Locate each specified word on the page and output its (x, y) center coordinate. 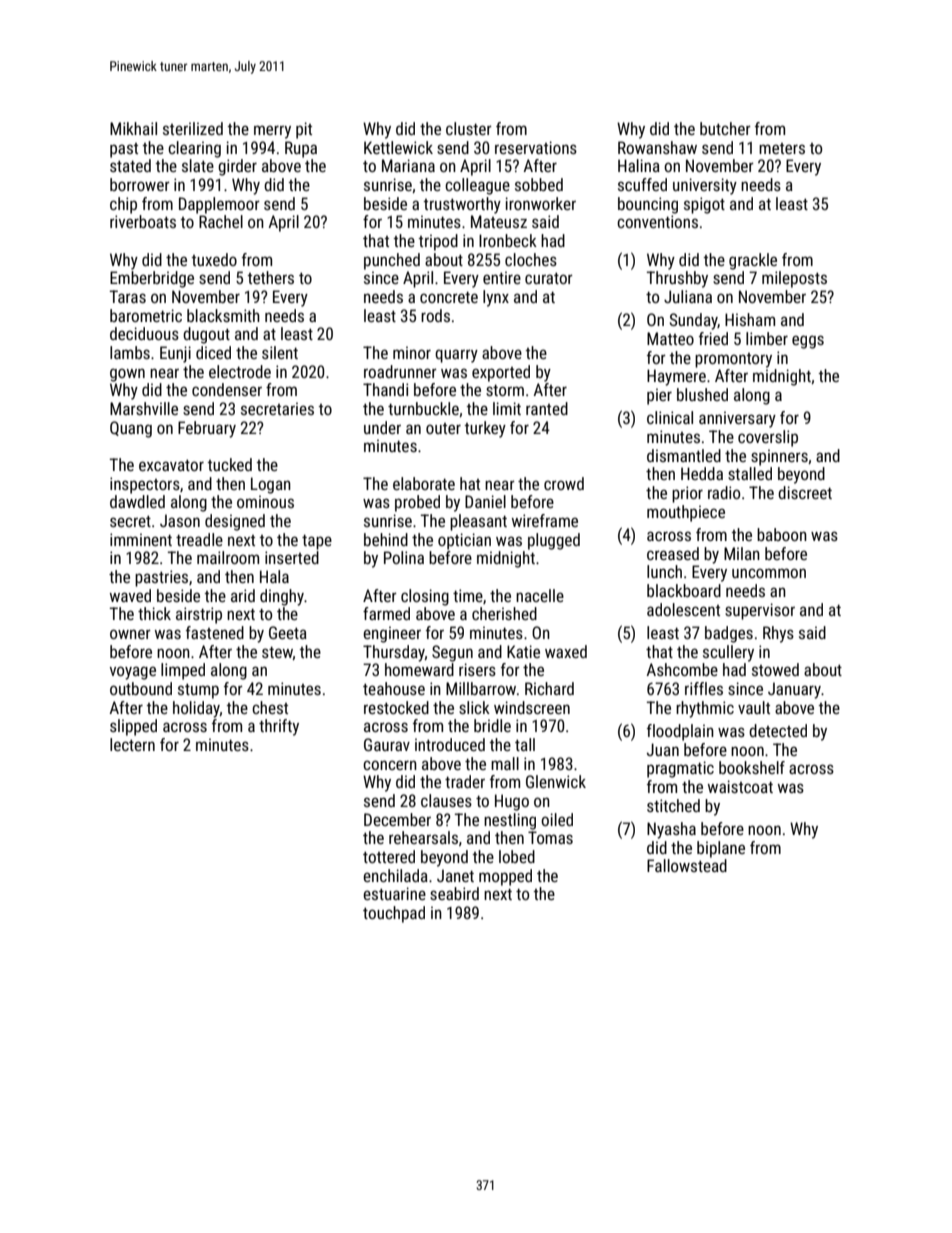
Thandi (385, 389)
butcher (725, 128)
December (397, 819)
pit (304, 130)
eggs (808, 342)
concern (390, 765)
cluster (469, 128)
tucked (230, 464)
